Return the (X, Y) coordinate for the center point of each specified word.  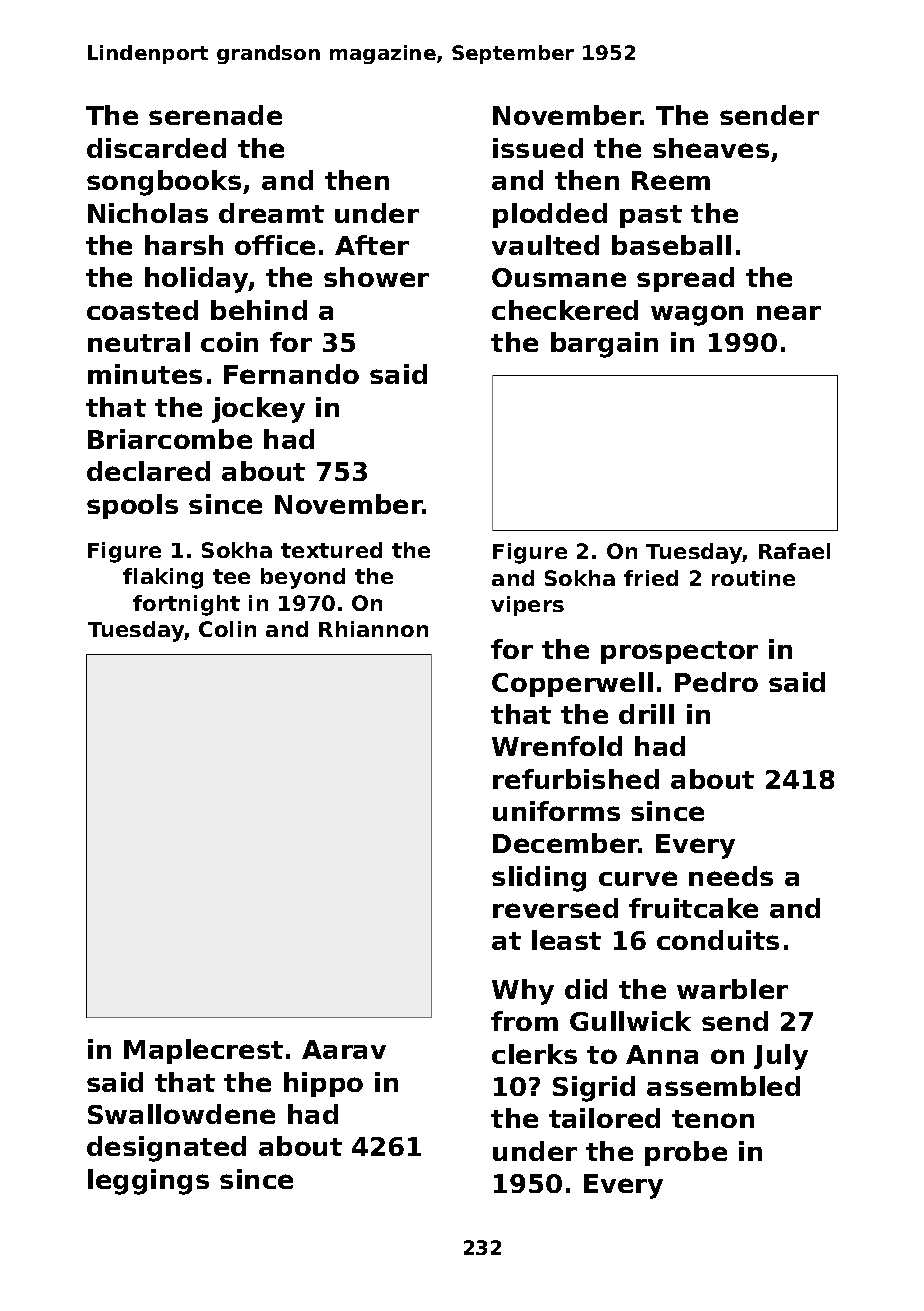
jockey (258, 410)
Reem (671, 180)
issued (538, 148)
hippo (323, 1084)
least (566, 940)
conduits (718, 940)
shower (376, 277)
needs (731, 876)
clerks (534, 1054)
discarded (156, 148)
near (789, 312)
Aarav (344, 1049)
